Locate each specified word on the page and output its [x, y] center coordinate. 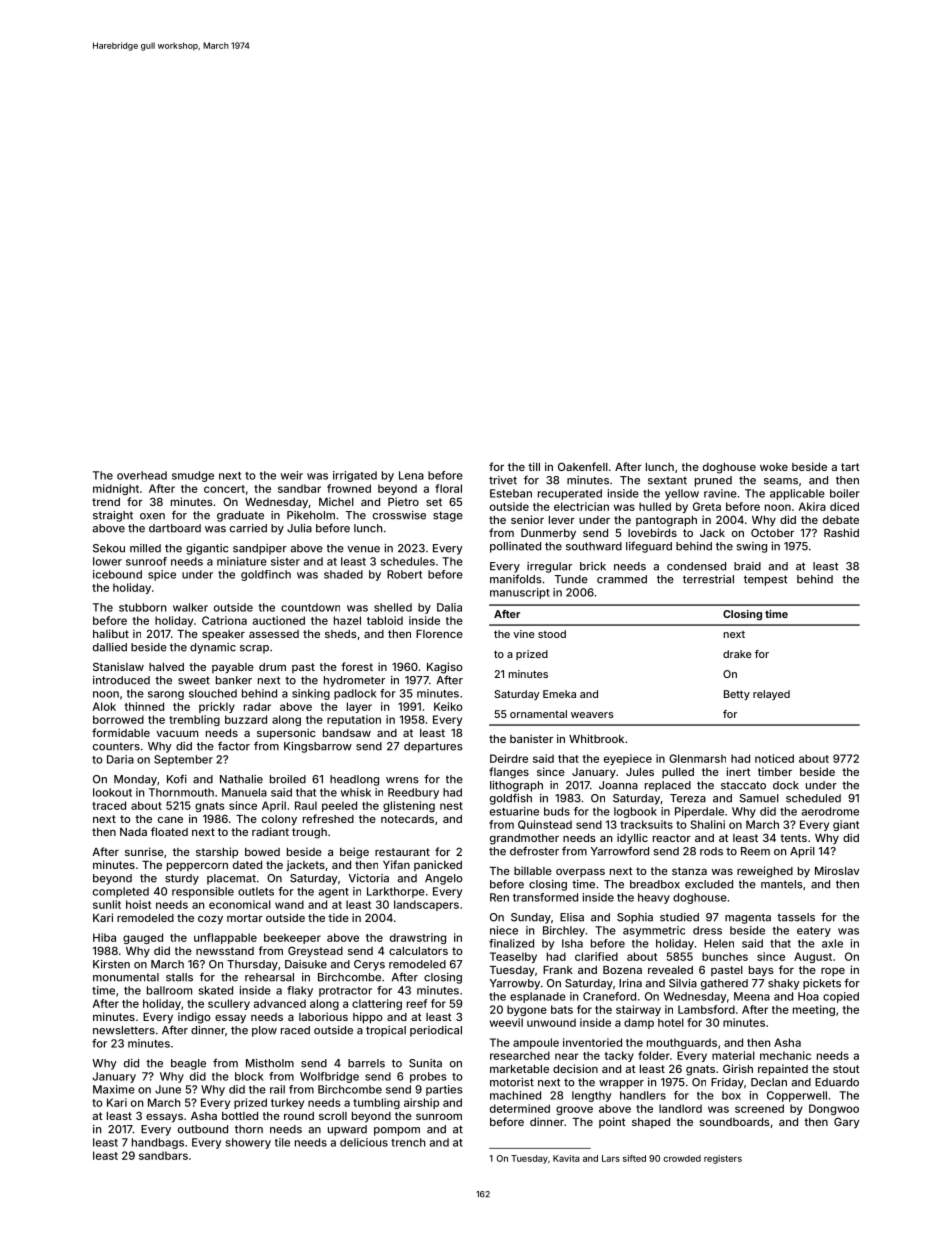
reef [417, 1003]
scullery [229, 1004]
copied [841, 997]
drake [737, 654]
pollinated [515, 547]
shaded [343, 574]
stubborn [142, 607]
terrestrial [708, 579]
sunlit [107, 904]
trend [106, 502]
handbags [158, 1143]
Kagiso [444, 668]
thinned [144, 706]
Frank [558, 970]
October [772, 532]
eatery [814, 932]
